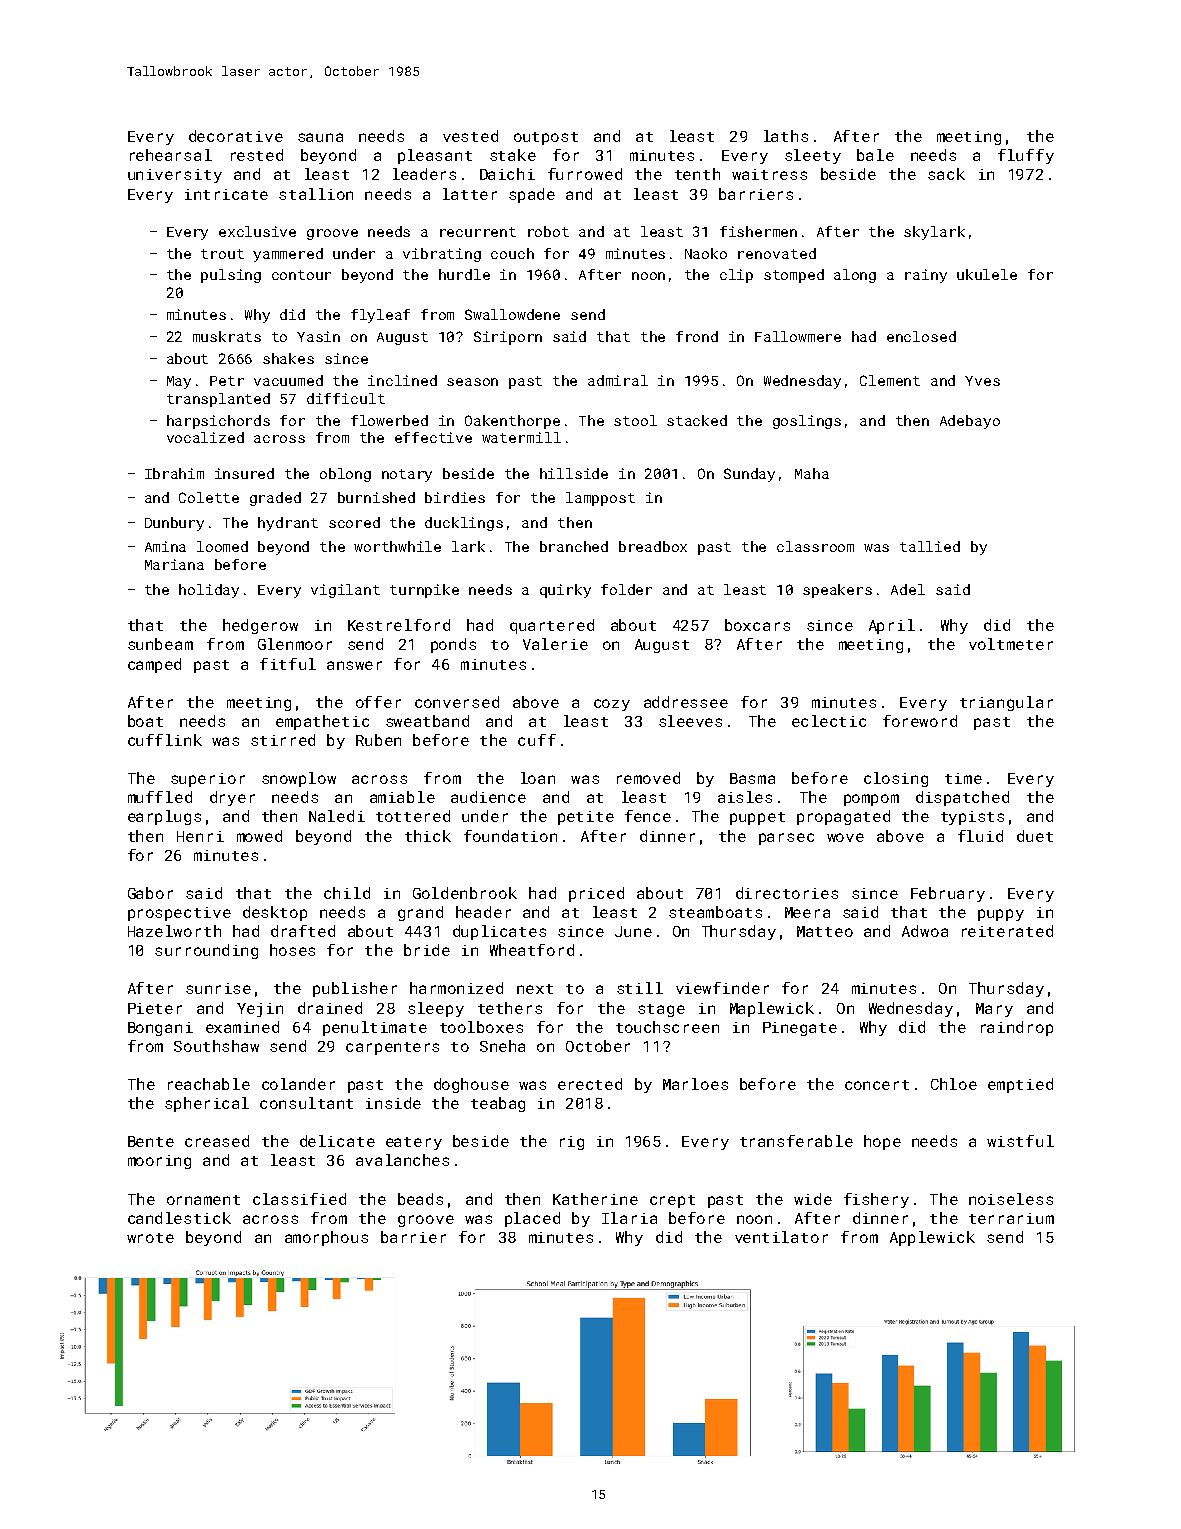 This screenshot has height=1529, width=1181. What do you see at coordinates (877, 1085) in the screenshot?
I see `concert` at bounding box center [877, 1085].
